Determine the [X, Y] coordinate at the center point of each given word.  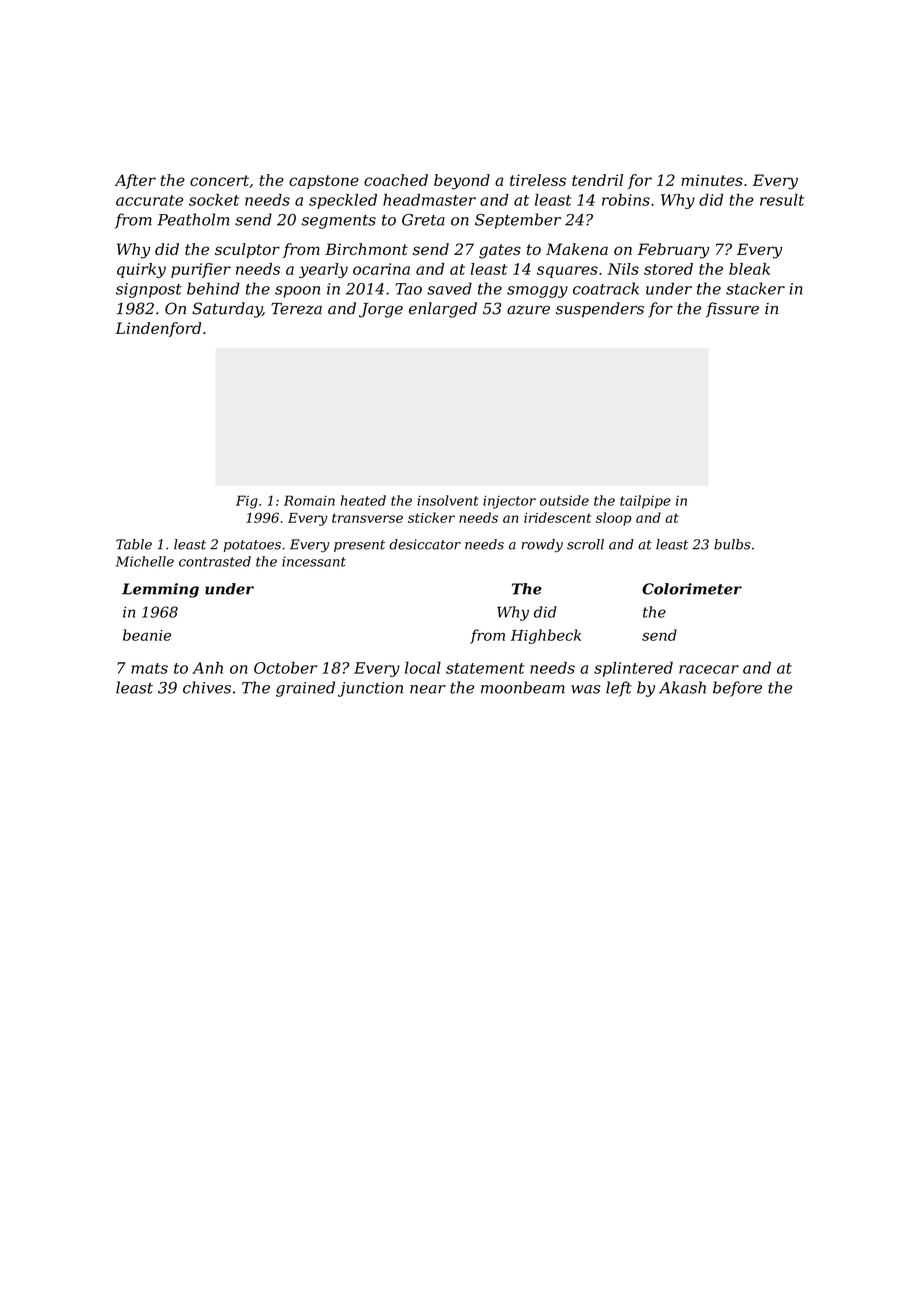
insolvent [447, 500]
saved [449, 288]
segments [339, 222]
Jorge [381, 310]
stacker [755, 288]
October [285, 667]
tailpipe [645, 502]
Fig [247, 502]
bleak [749, 269]
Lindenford [158, 329]
